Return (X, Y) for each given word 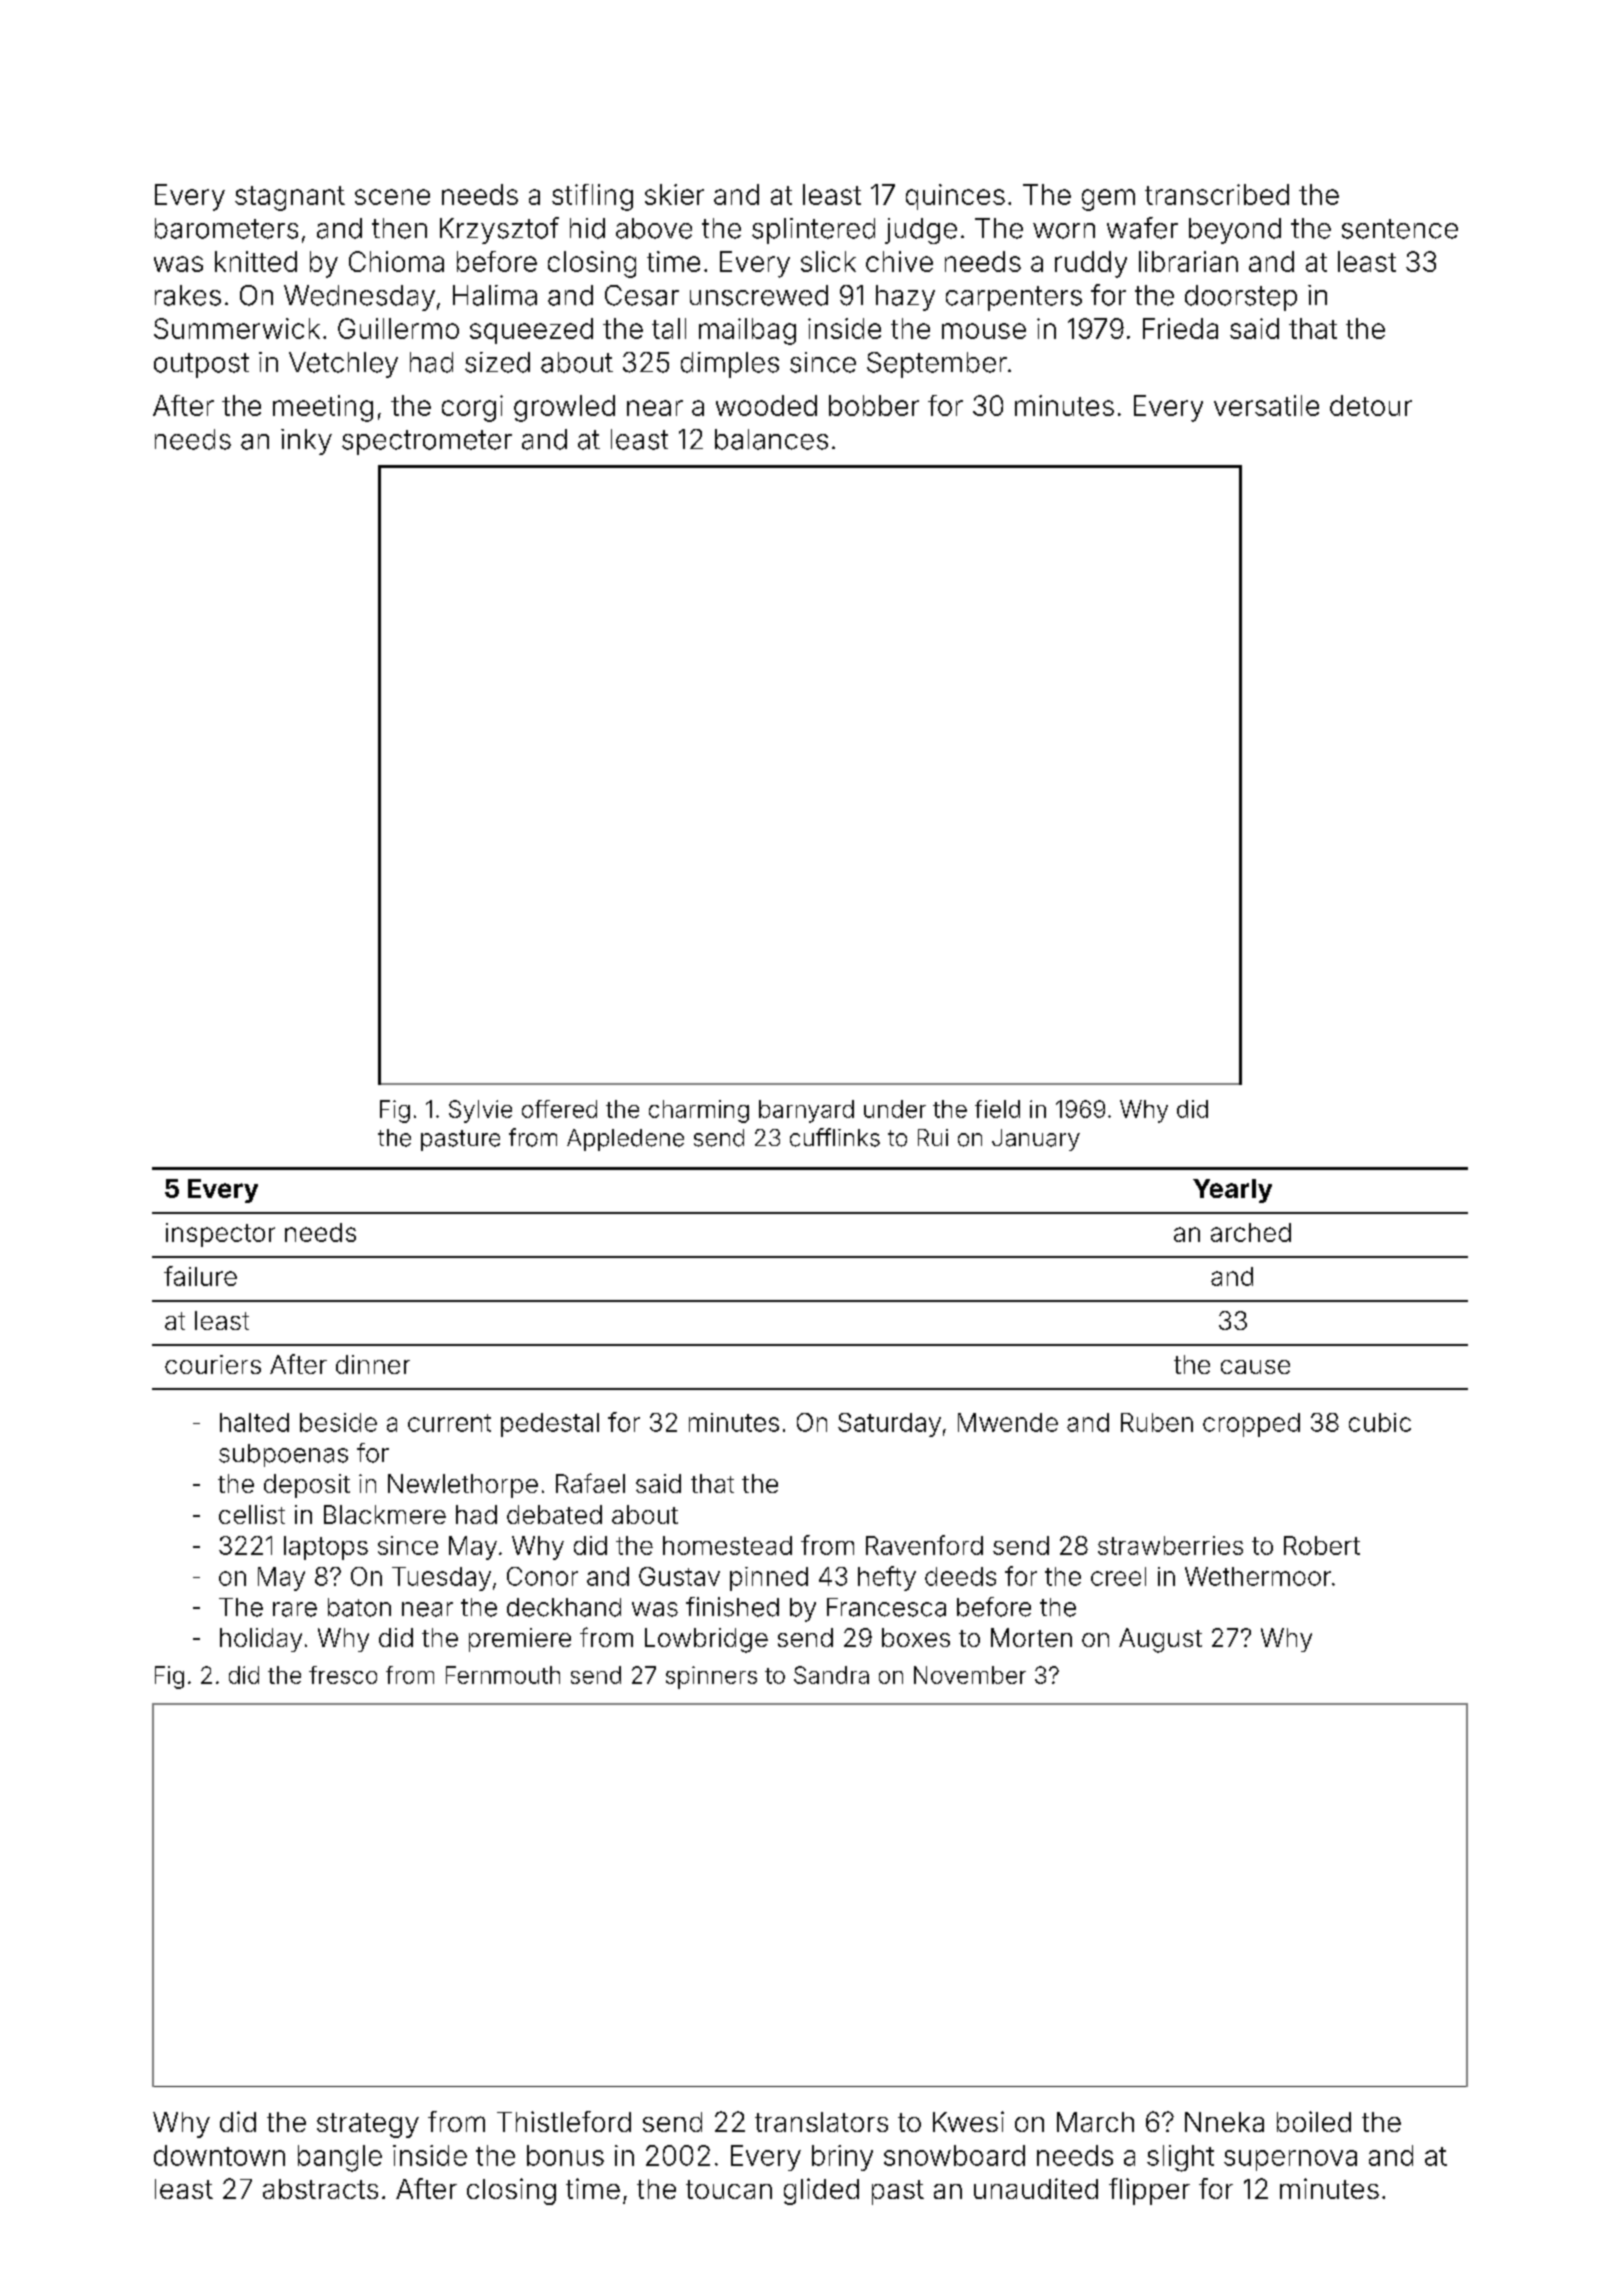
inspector (220, 1235)
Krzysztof (499, 230)
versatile (1266, 405)
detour (1371, 405)
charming (699, 1111)
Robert (1322, 1545)
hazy (905, 298)
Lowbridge (706, 1640)
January (1036, 1140)
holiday (261, 1640)
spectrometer (427, 442)
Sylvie (480, 1111)
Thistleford (564, 2121)
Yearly (1232, 1191)
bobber (874, 405)
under (895, 1109)
